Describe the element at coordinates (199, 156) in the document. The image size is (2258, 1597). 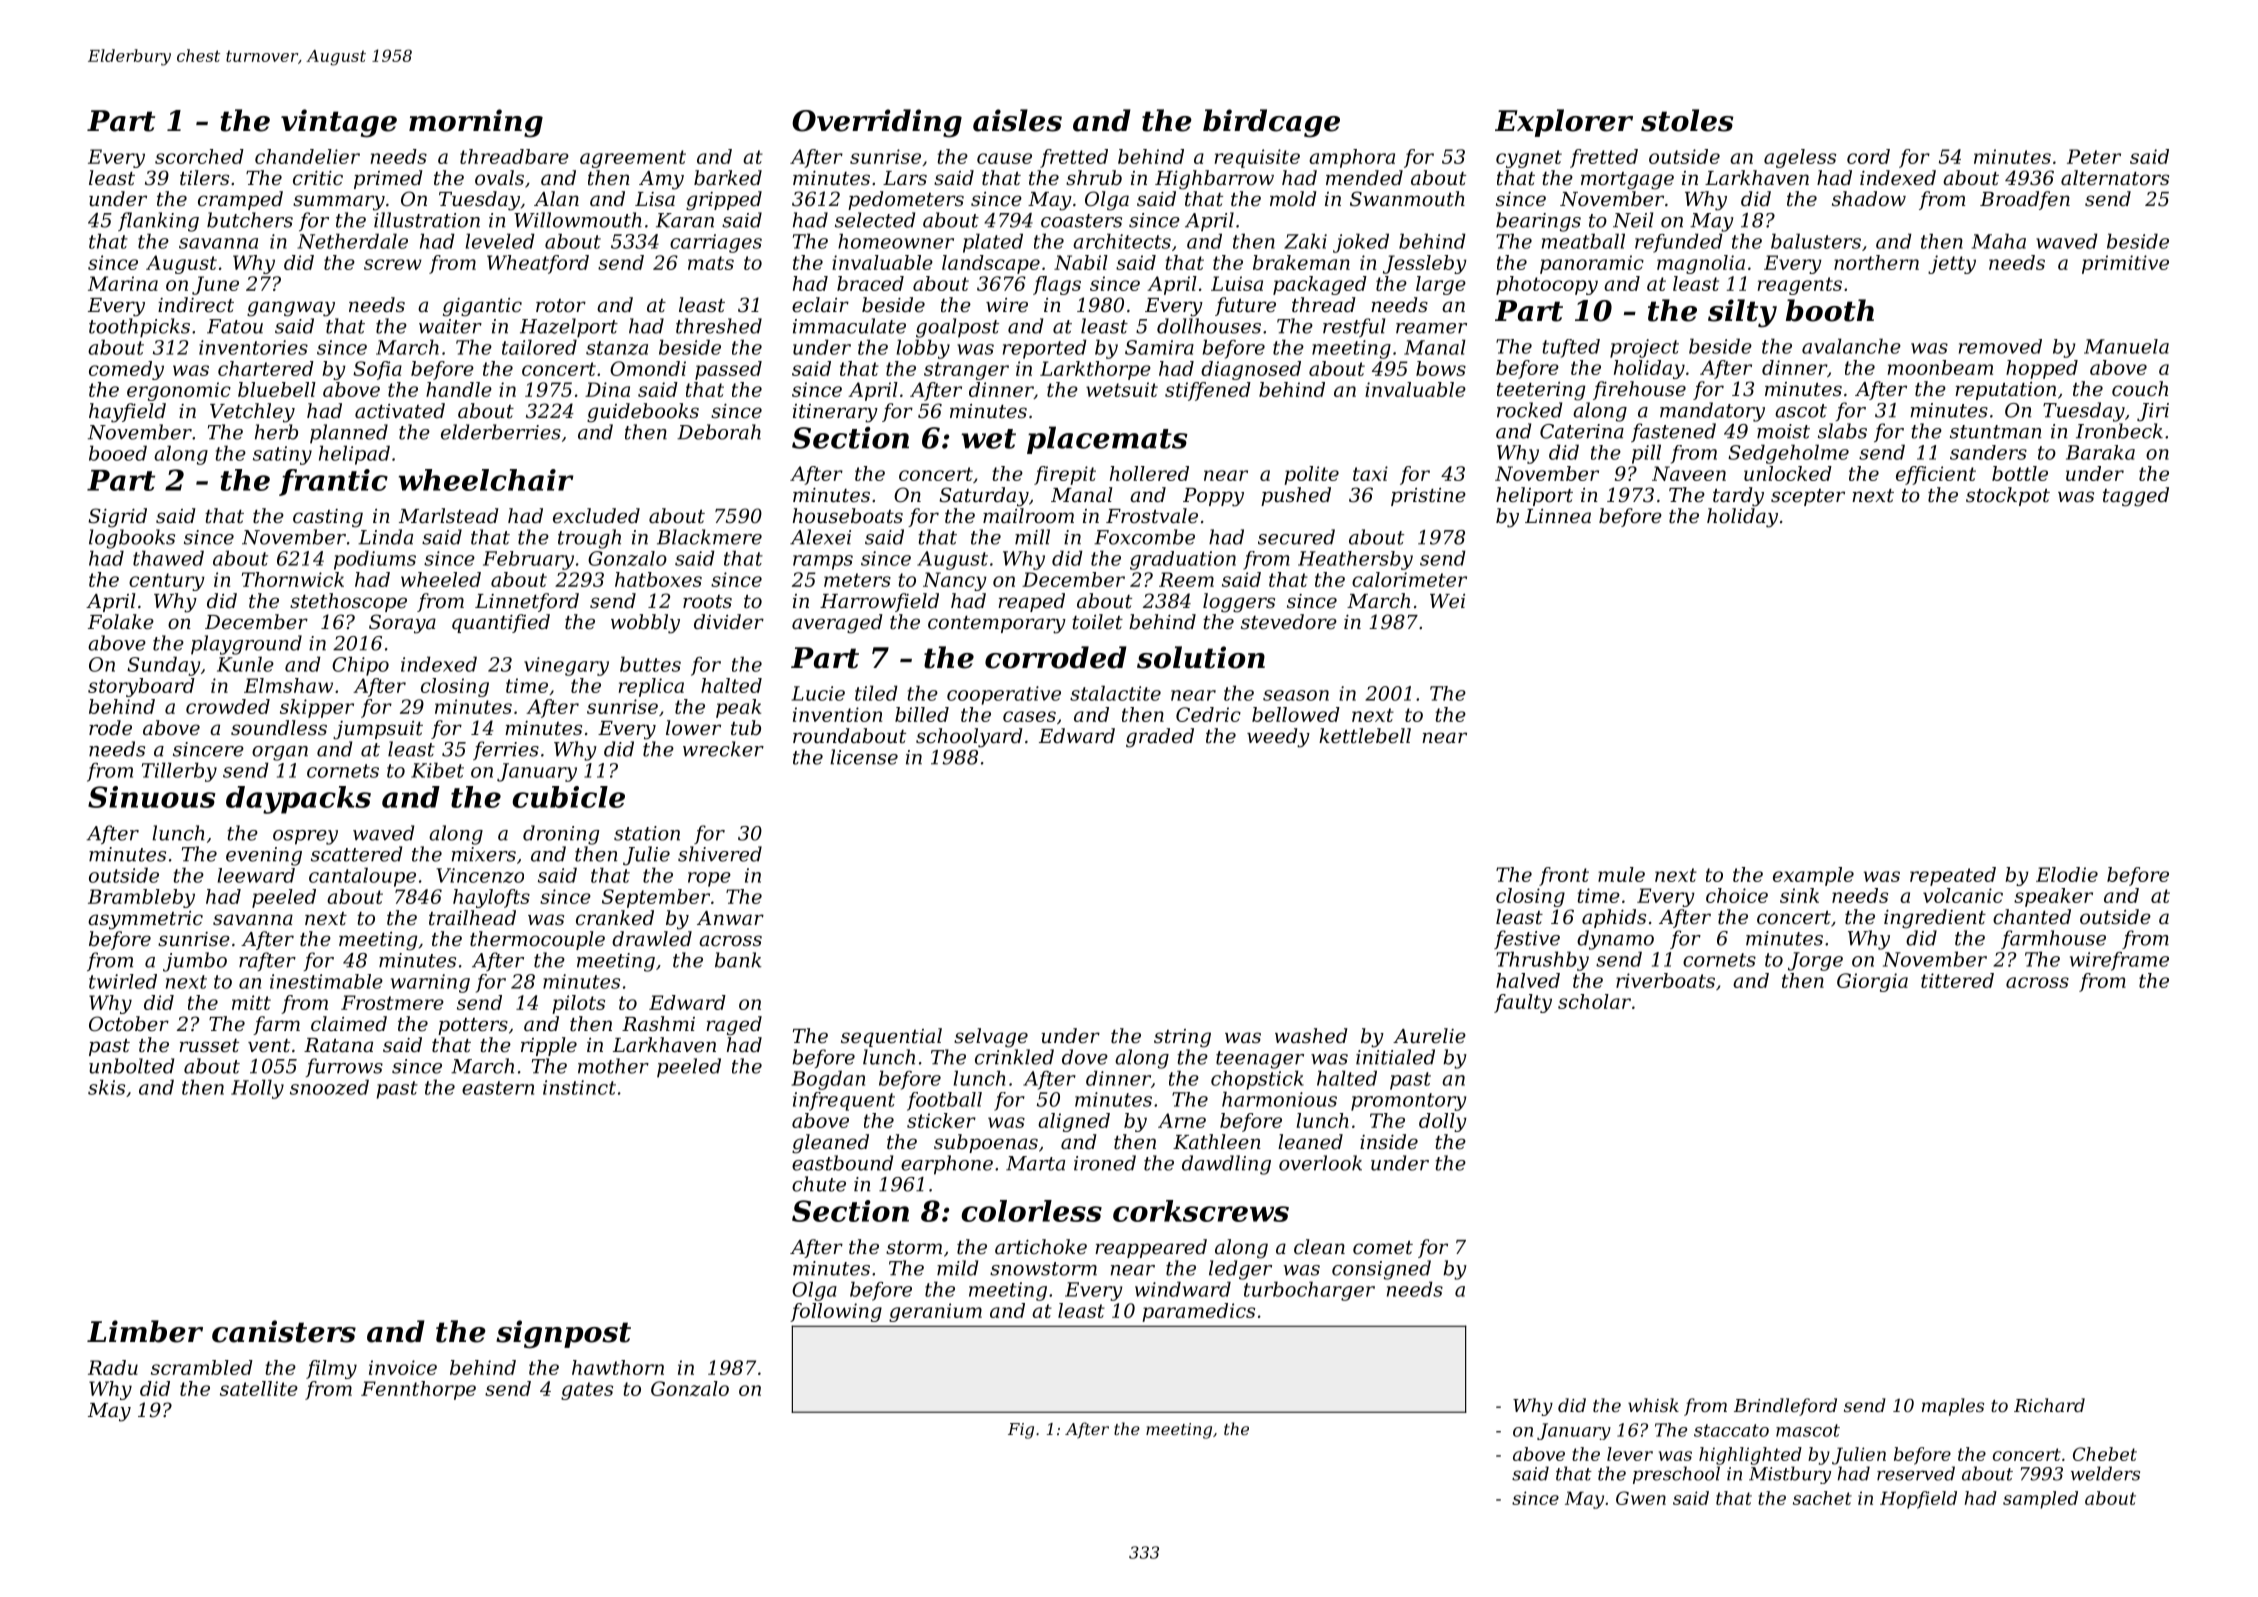
I see `scorched` at that location.
